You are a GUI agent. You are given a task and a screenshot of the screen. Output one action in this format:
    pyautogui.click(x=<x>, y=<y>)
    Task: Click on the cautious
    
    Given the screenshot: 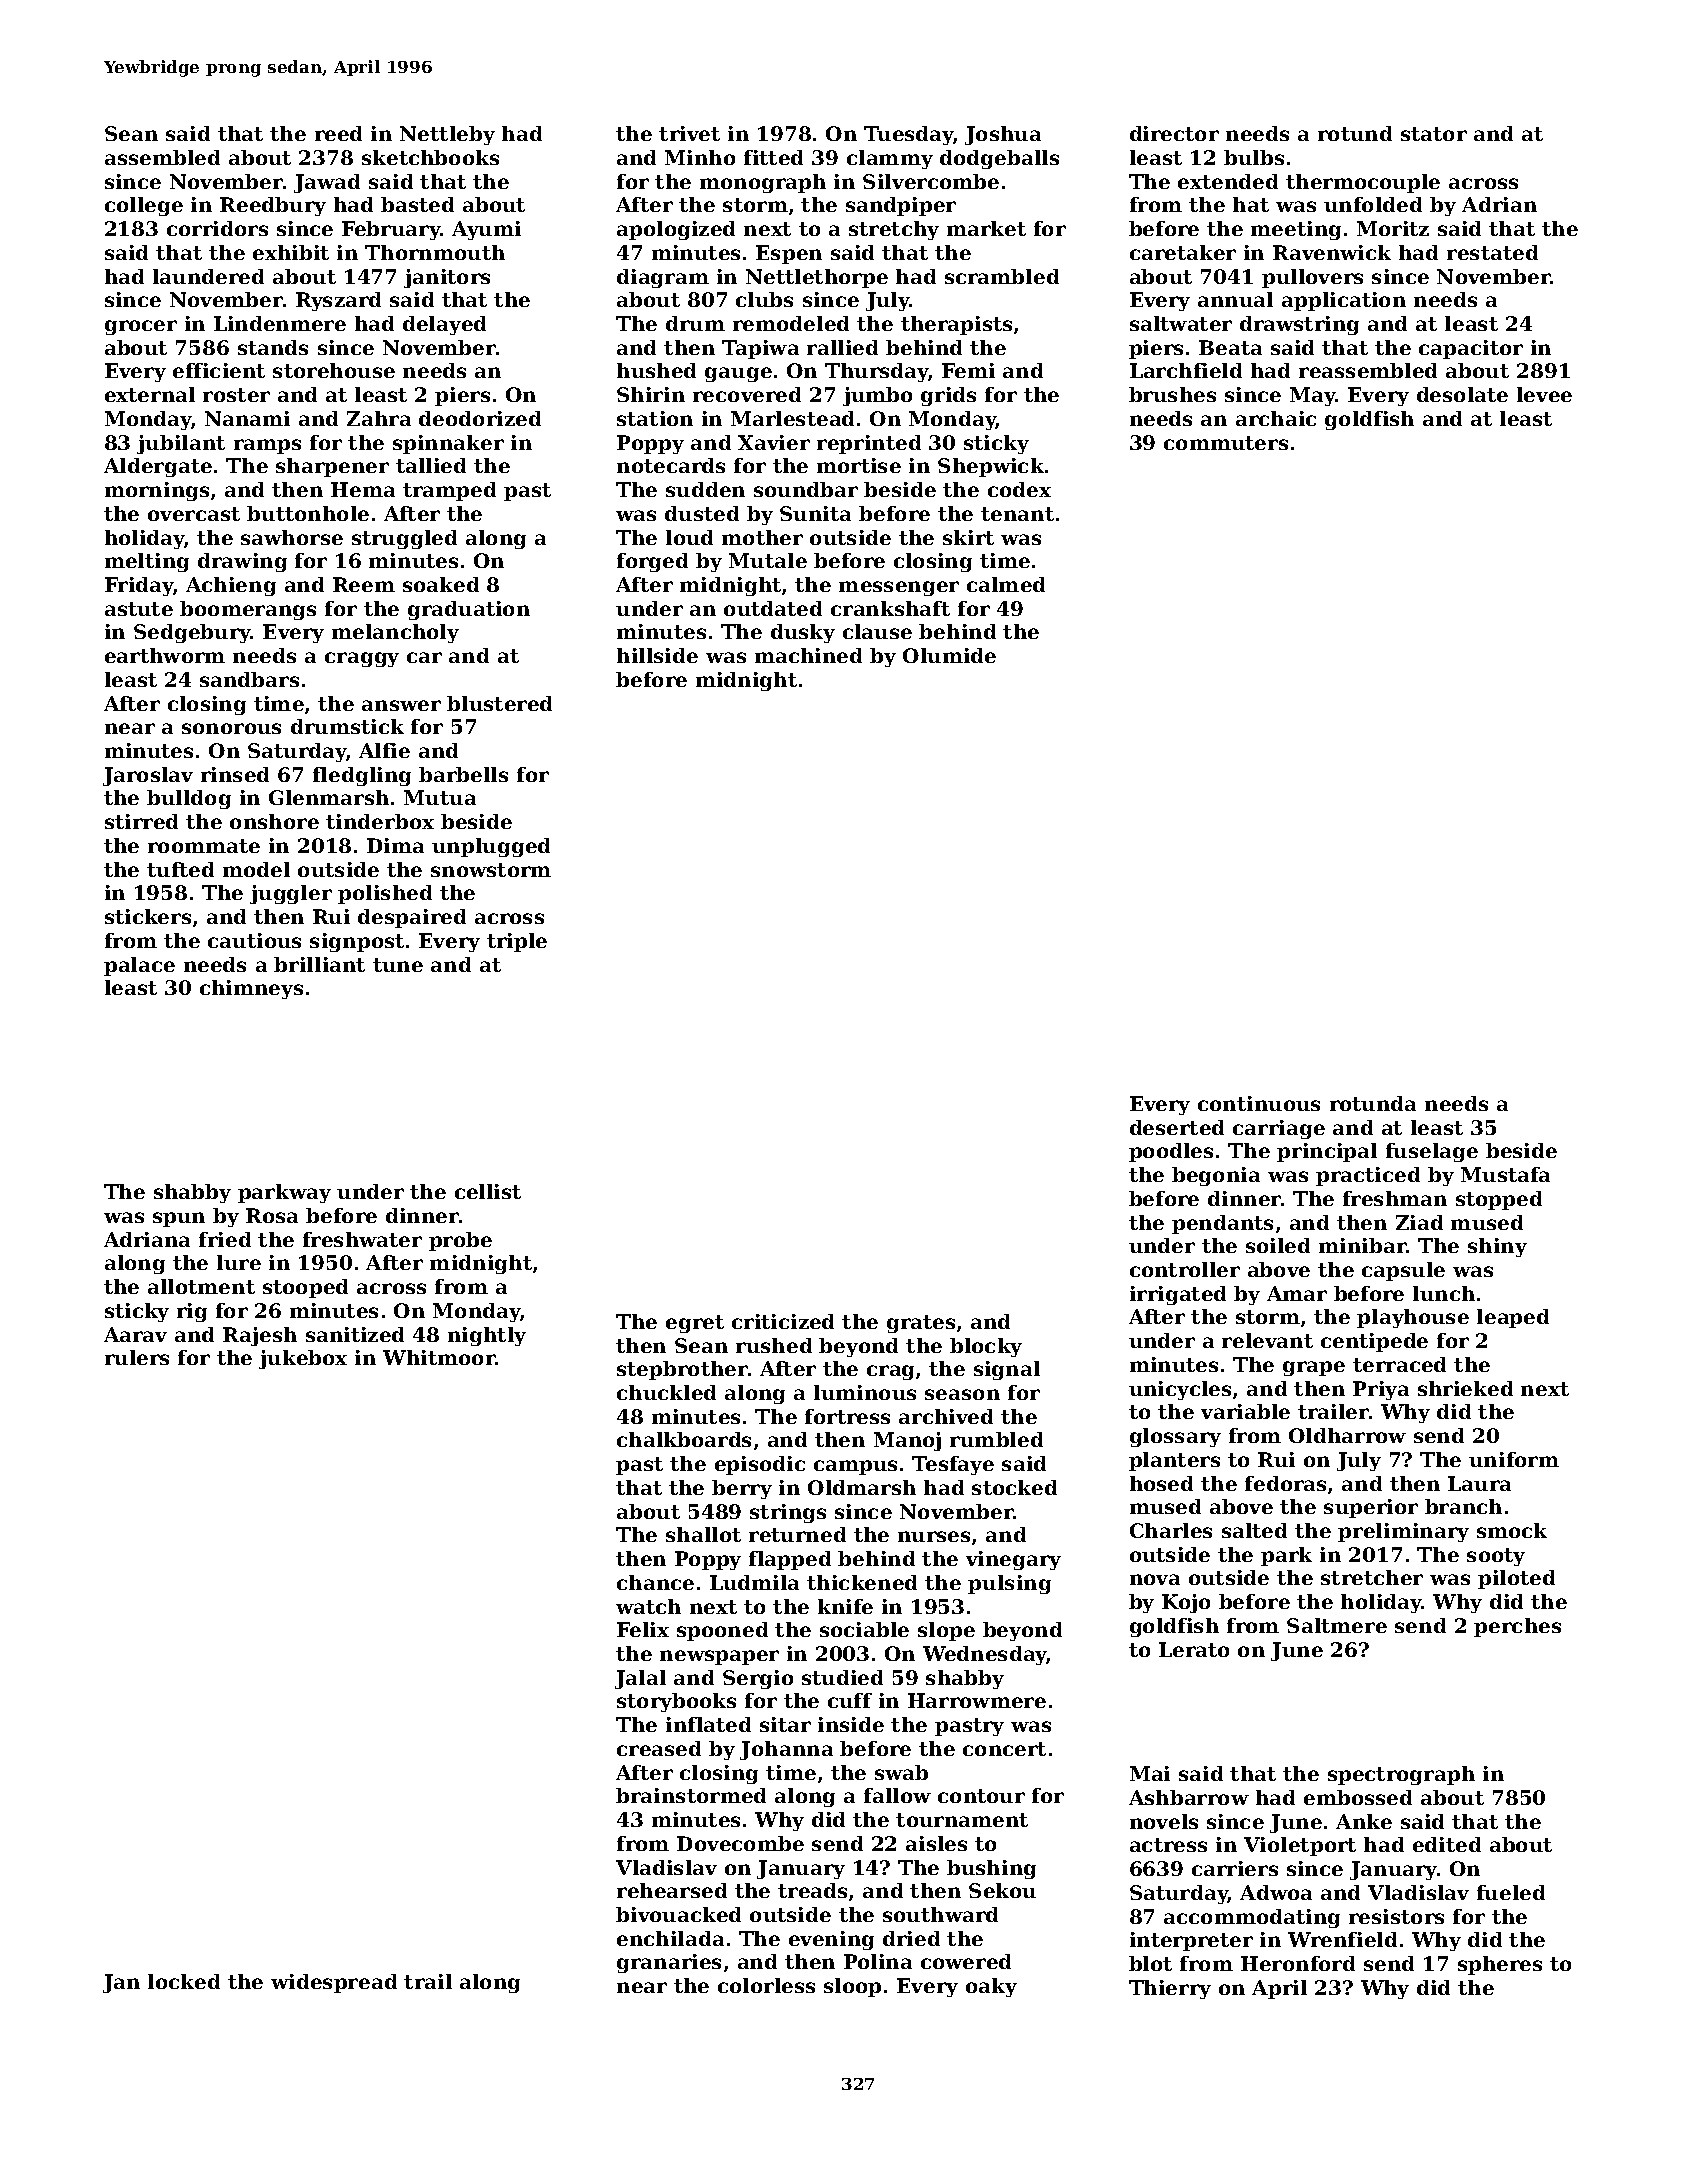 What is the action you would take?
    pyautogui.click(x=254, y=940)
